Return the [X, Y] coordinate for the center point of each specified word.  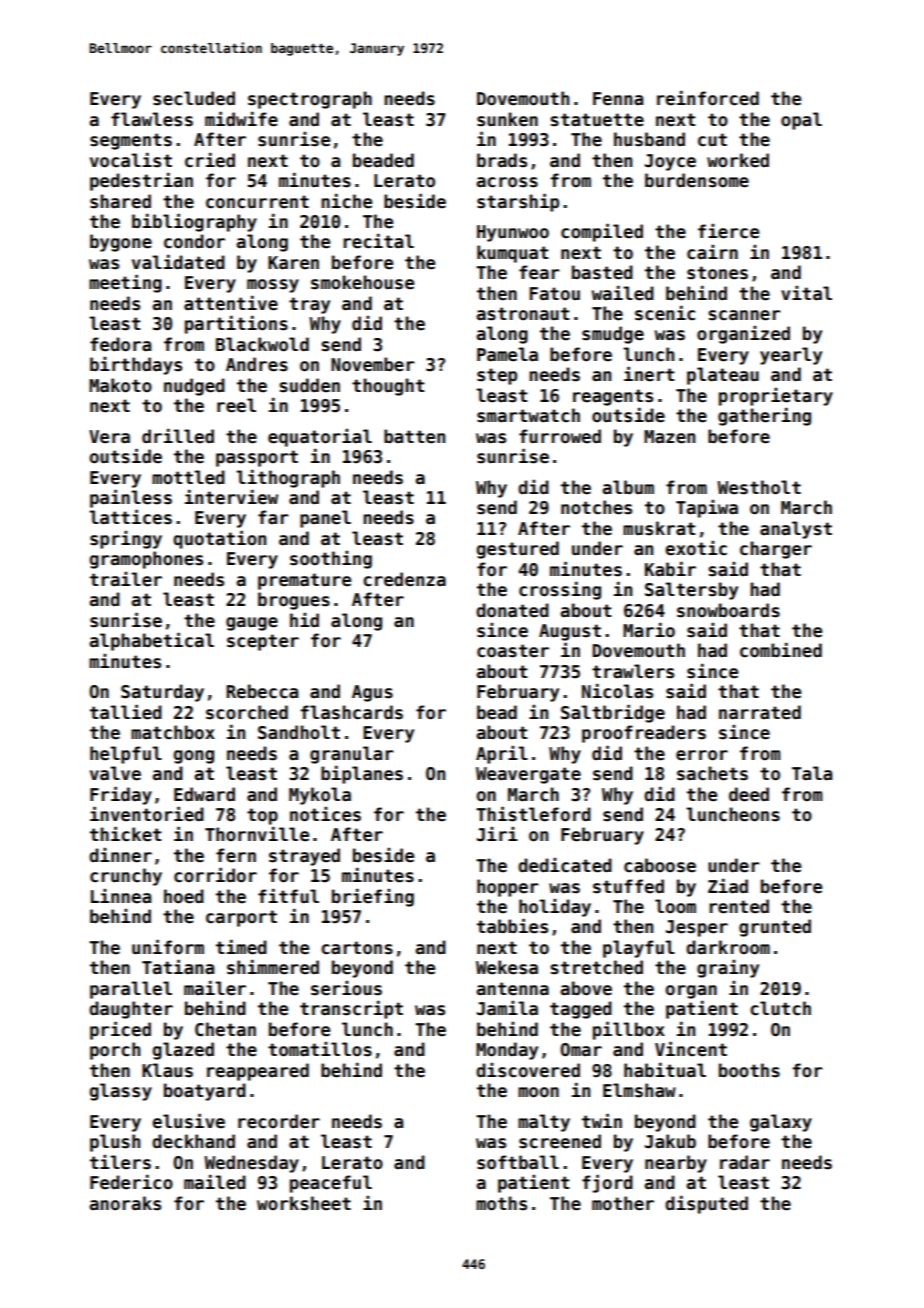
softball [518, 1162]
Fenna [618, 99]
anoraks [125, 1203]
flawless [152, 119]
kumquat [512, 254]
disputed [706, 1205]
